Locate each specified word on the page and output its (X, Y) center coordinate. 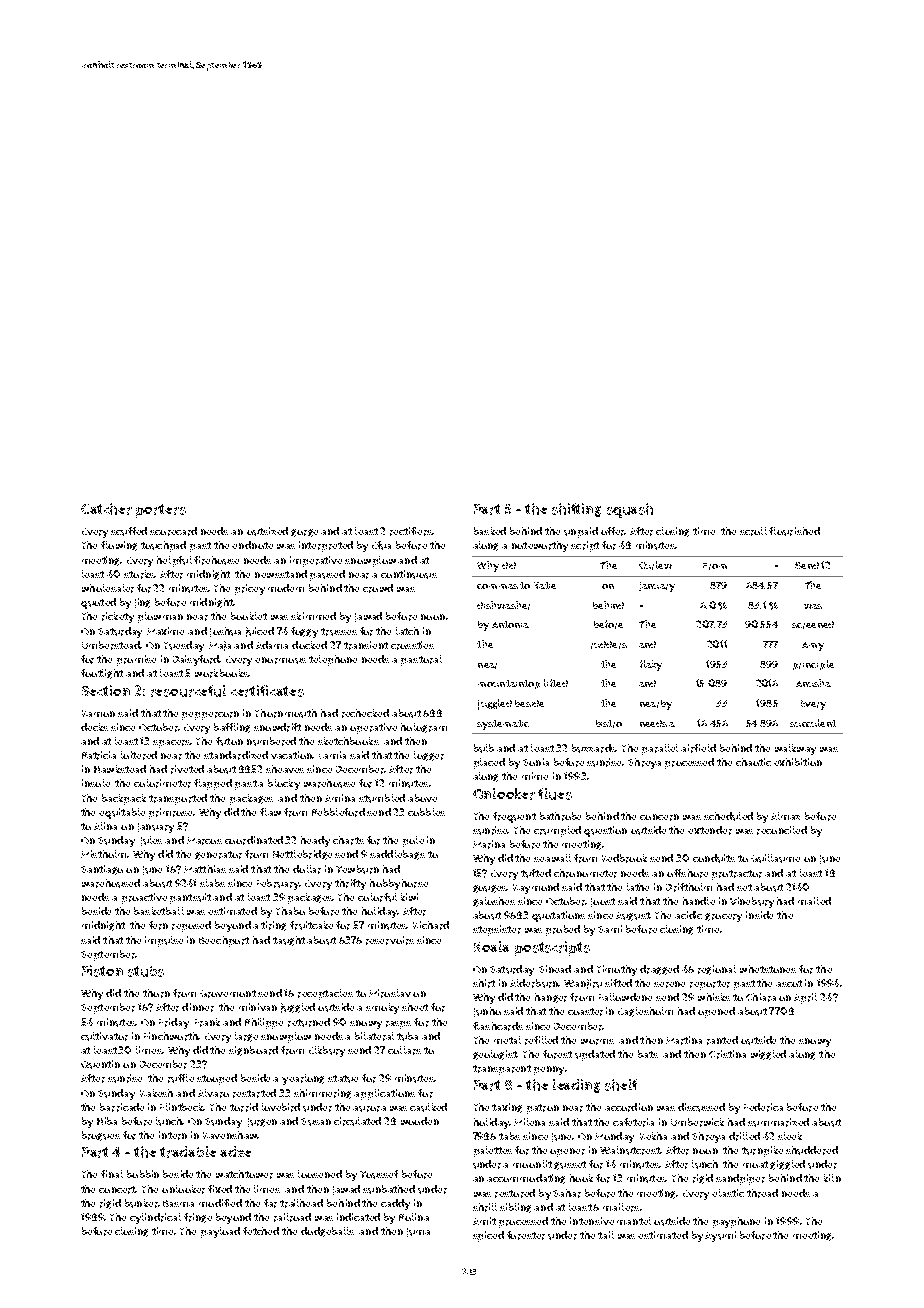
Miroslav (390, 993)
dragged (659, 970)
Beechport (224, 941)
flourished (794, 531)
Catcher (106, 509)
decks (94, 727)
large (246, 1037)
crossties (412, 645)
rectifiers (411, 531)
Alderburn (534, 983)
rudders (609, 645)
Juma (418, 1232)
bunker (141, 1203)
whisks (714, 997)
